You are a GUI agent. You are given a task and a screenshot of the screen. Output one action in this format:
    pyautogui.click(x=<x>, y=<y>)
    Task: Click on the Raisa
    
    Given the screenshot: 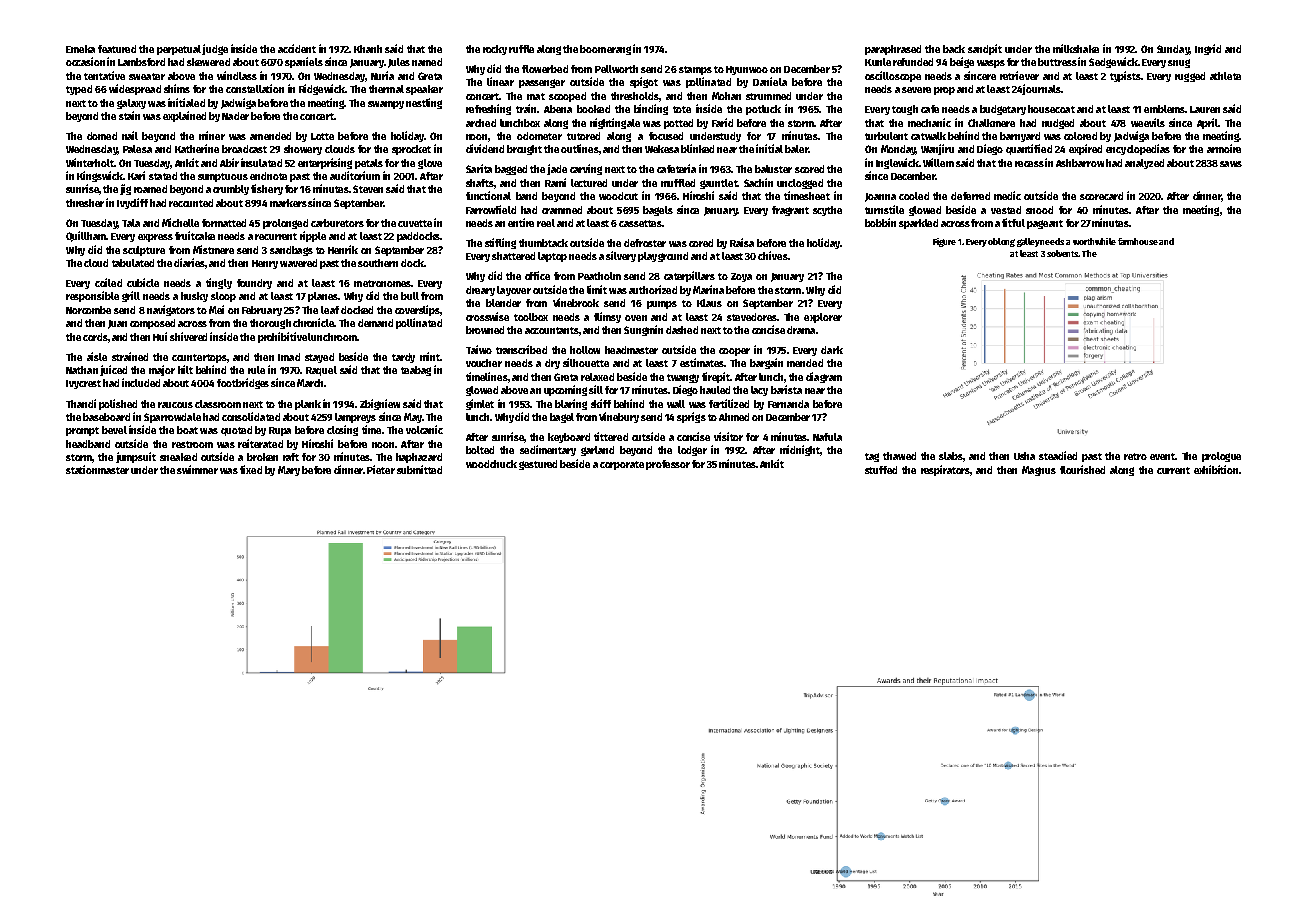 What is the action you would take?
    pyautogui.click(x=742, y=242)
